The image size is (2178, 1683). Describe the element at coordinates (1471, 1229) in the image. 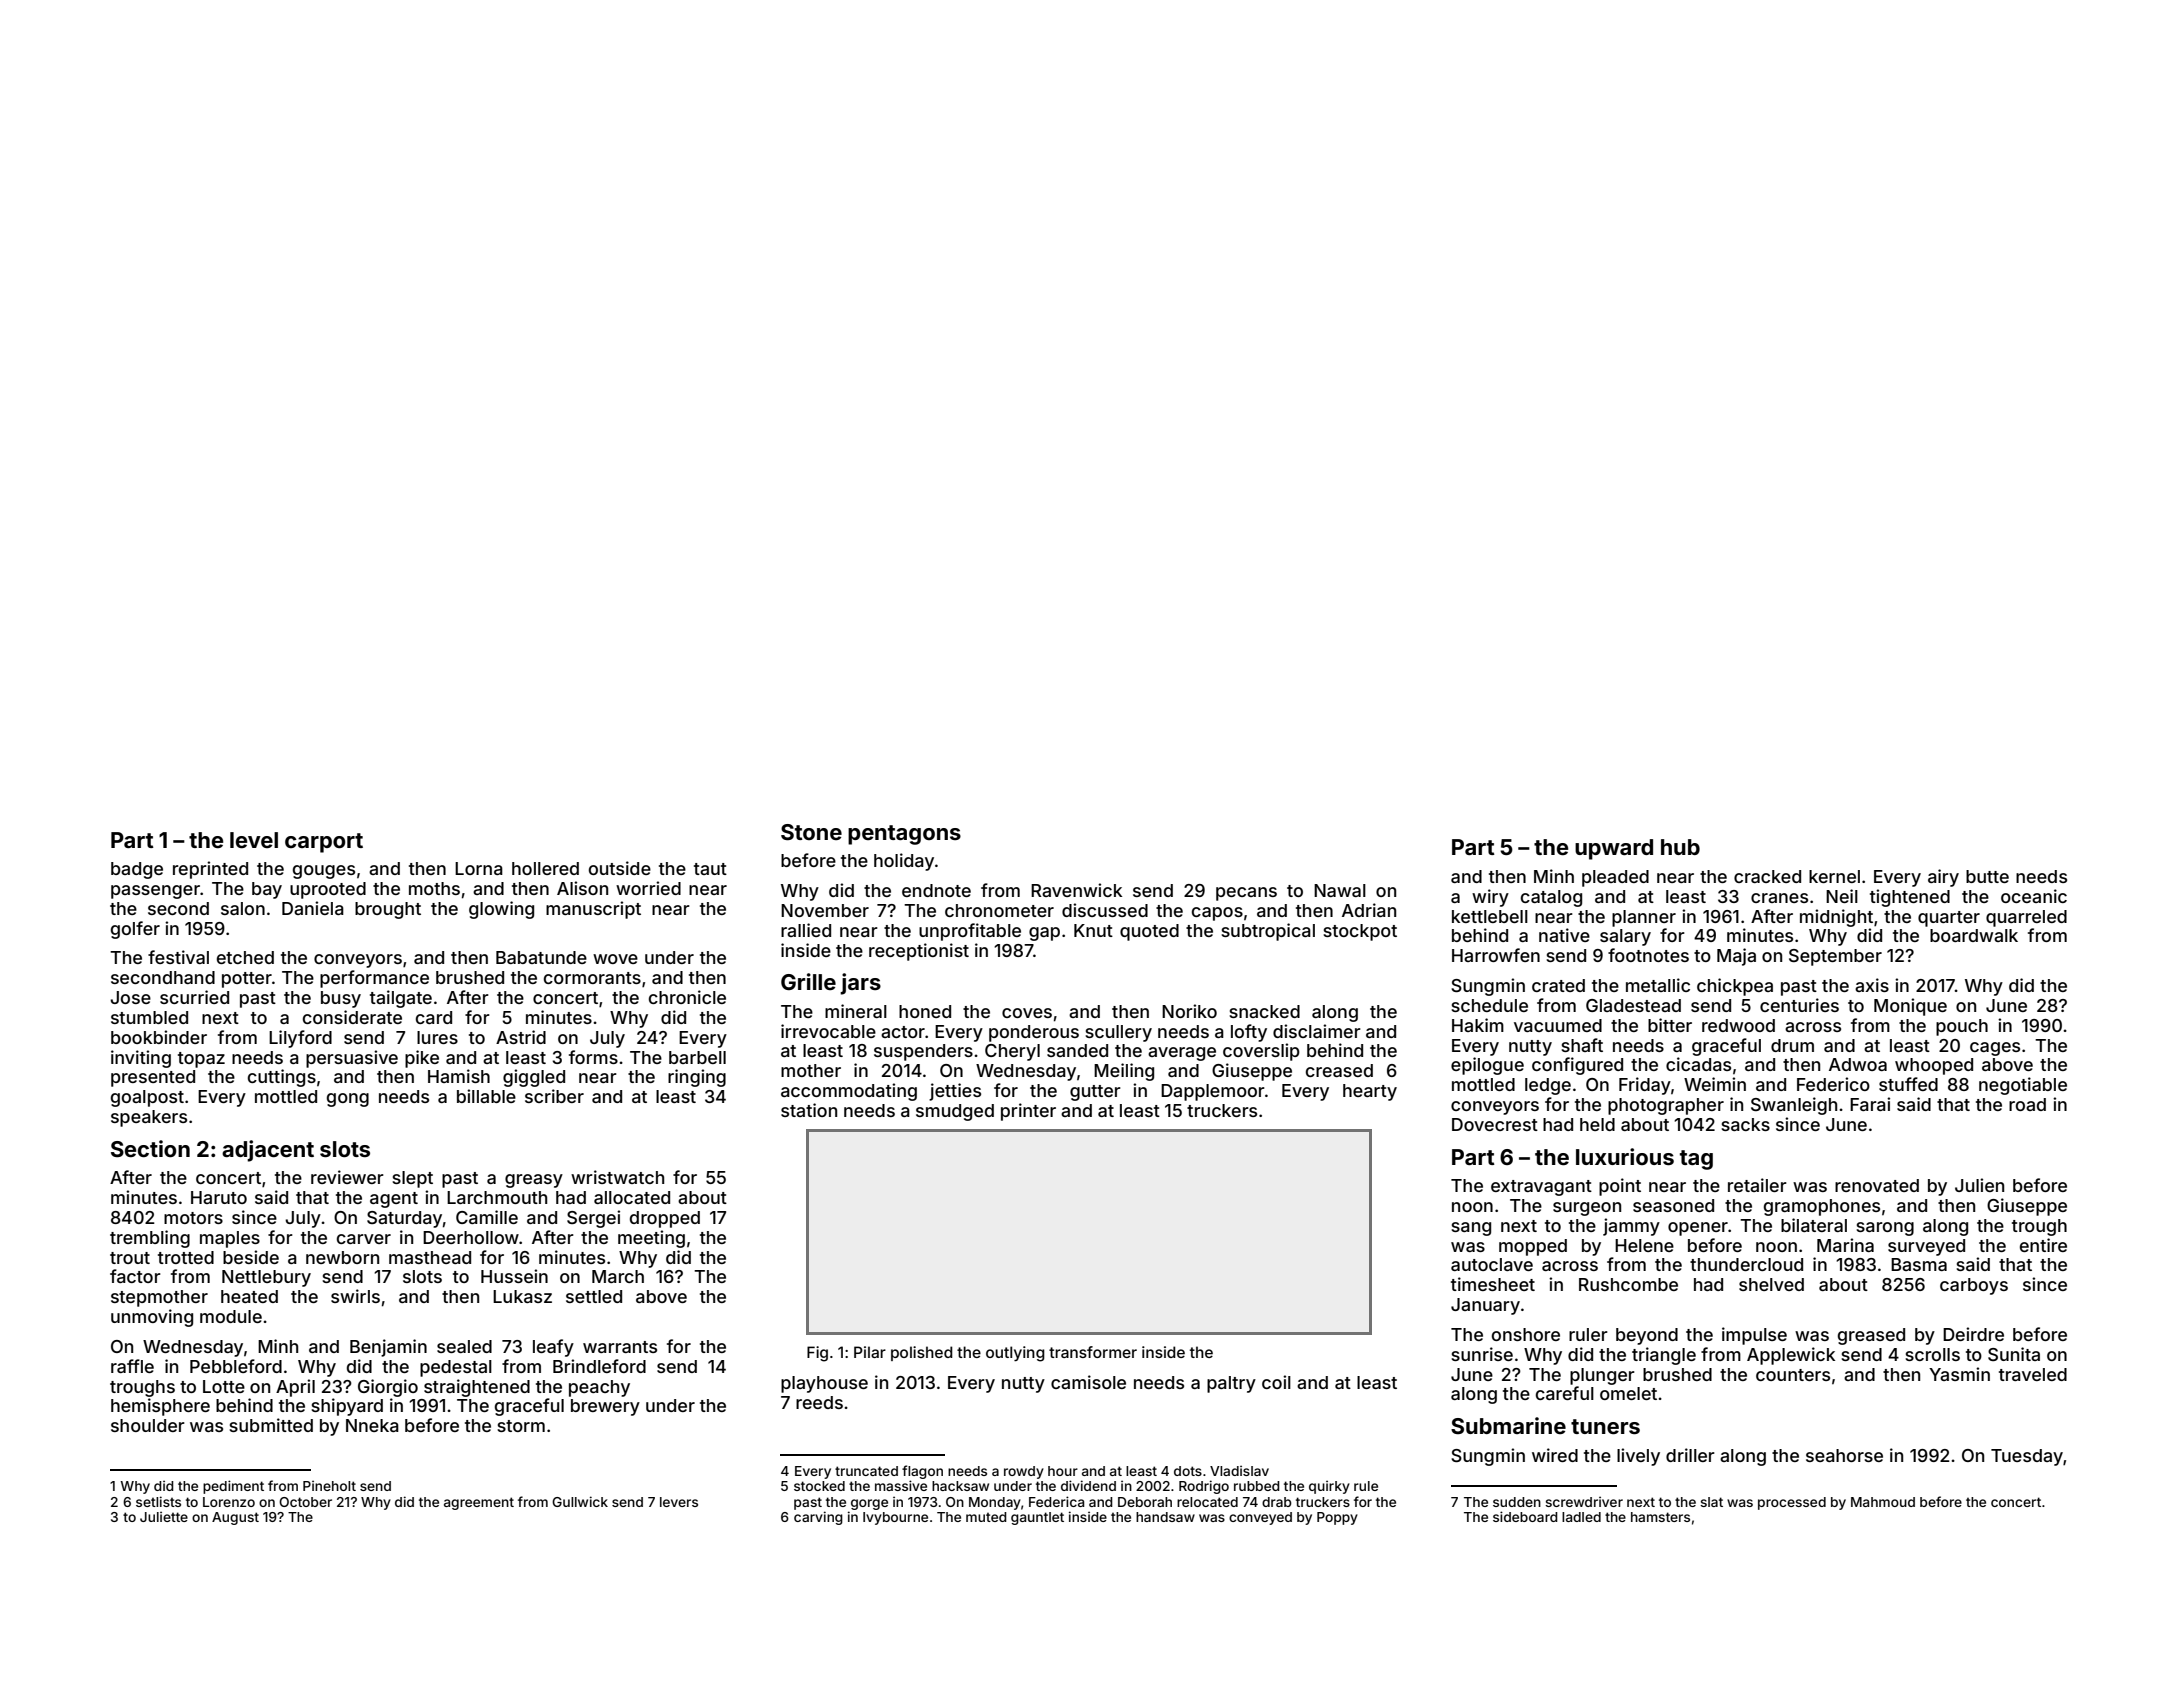

I see `sang` at that location.
